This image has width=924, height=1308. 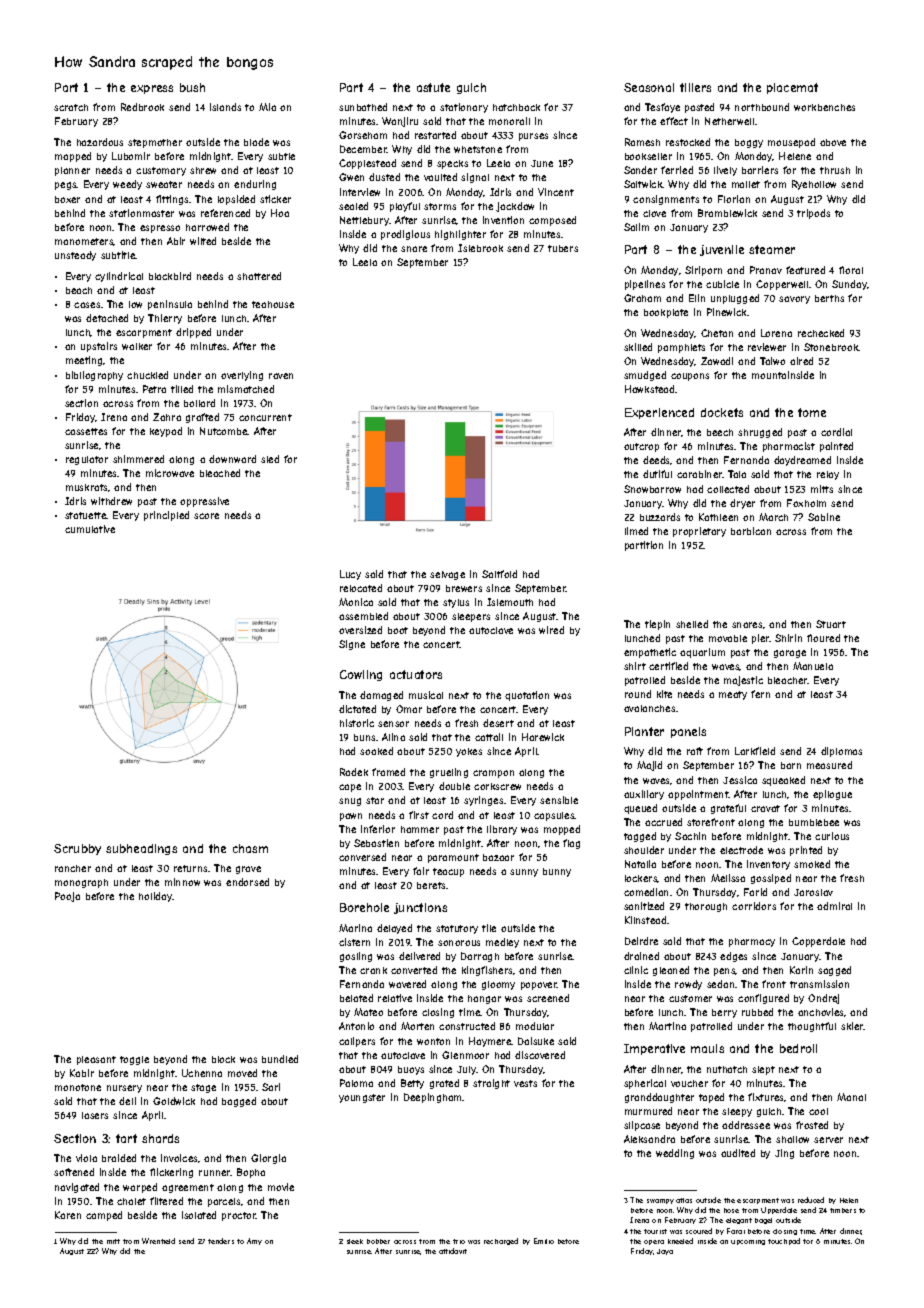 What do you see at coordinates (96, 1060) in the image?
I see `pleasant` at bounding box center [96, 1060].
